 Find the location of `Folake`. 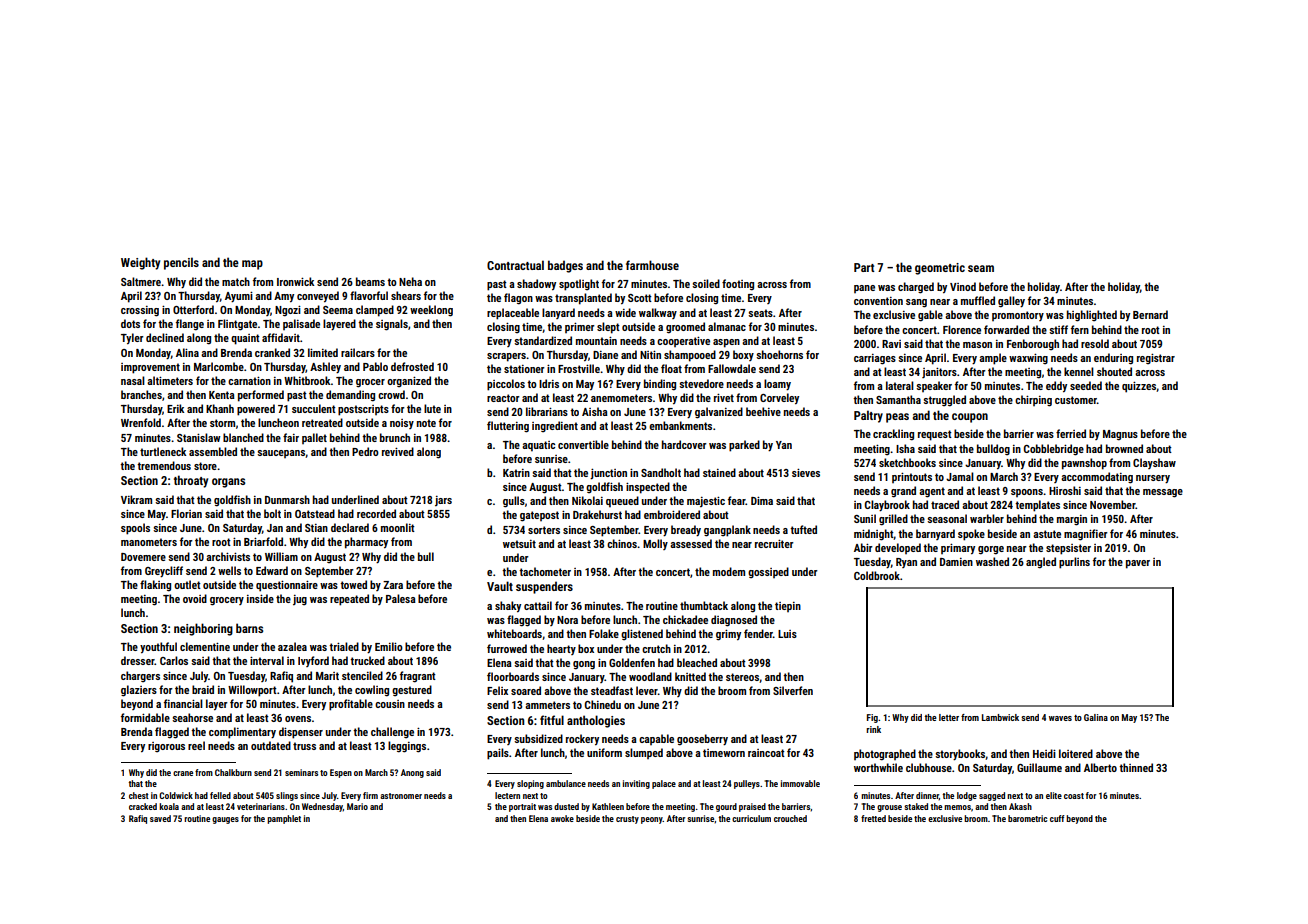

Folake is located at coordinates (604, 633).
